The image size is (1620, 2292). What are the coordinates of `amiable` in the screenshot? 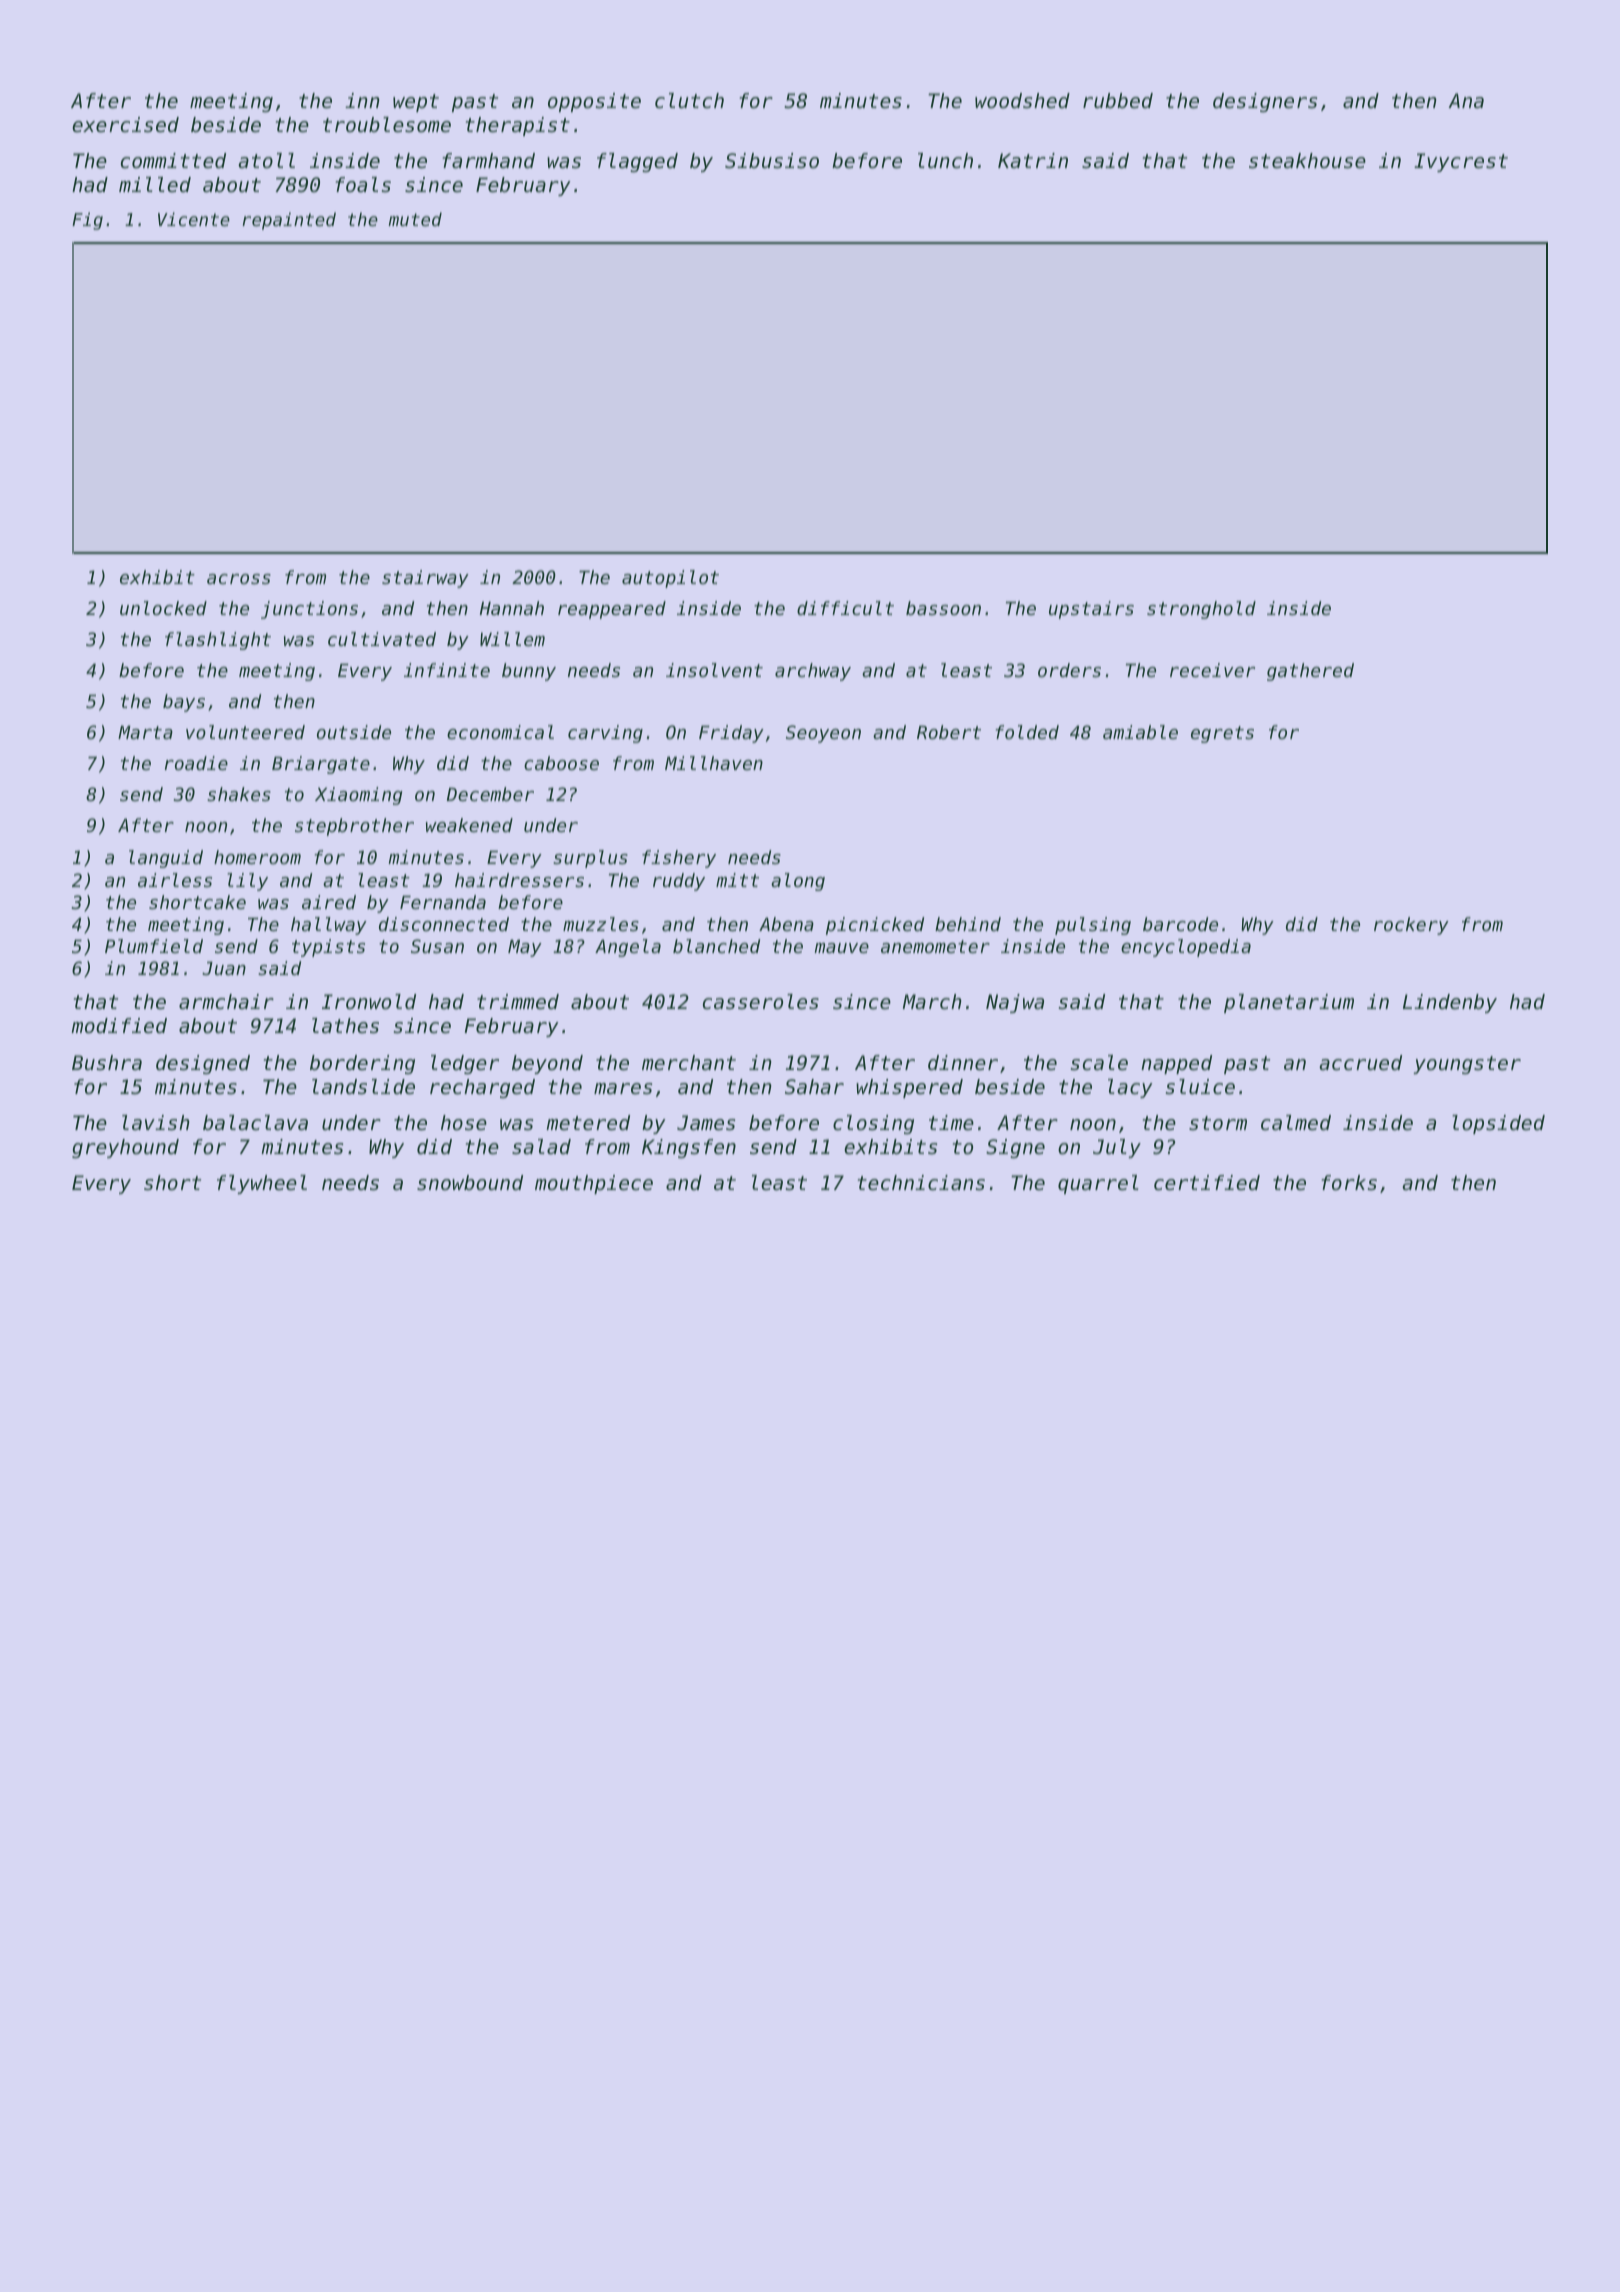 It's located at (1140, 732).
